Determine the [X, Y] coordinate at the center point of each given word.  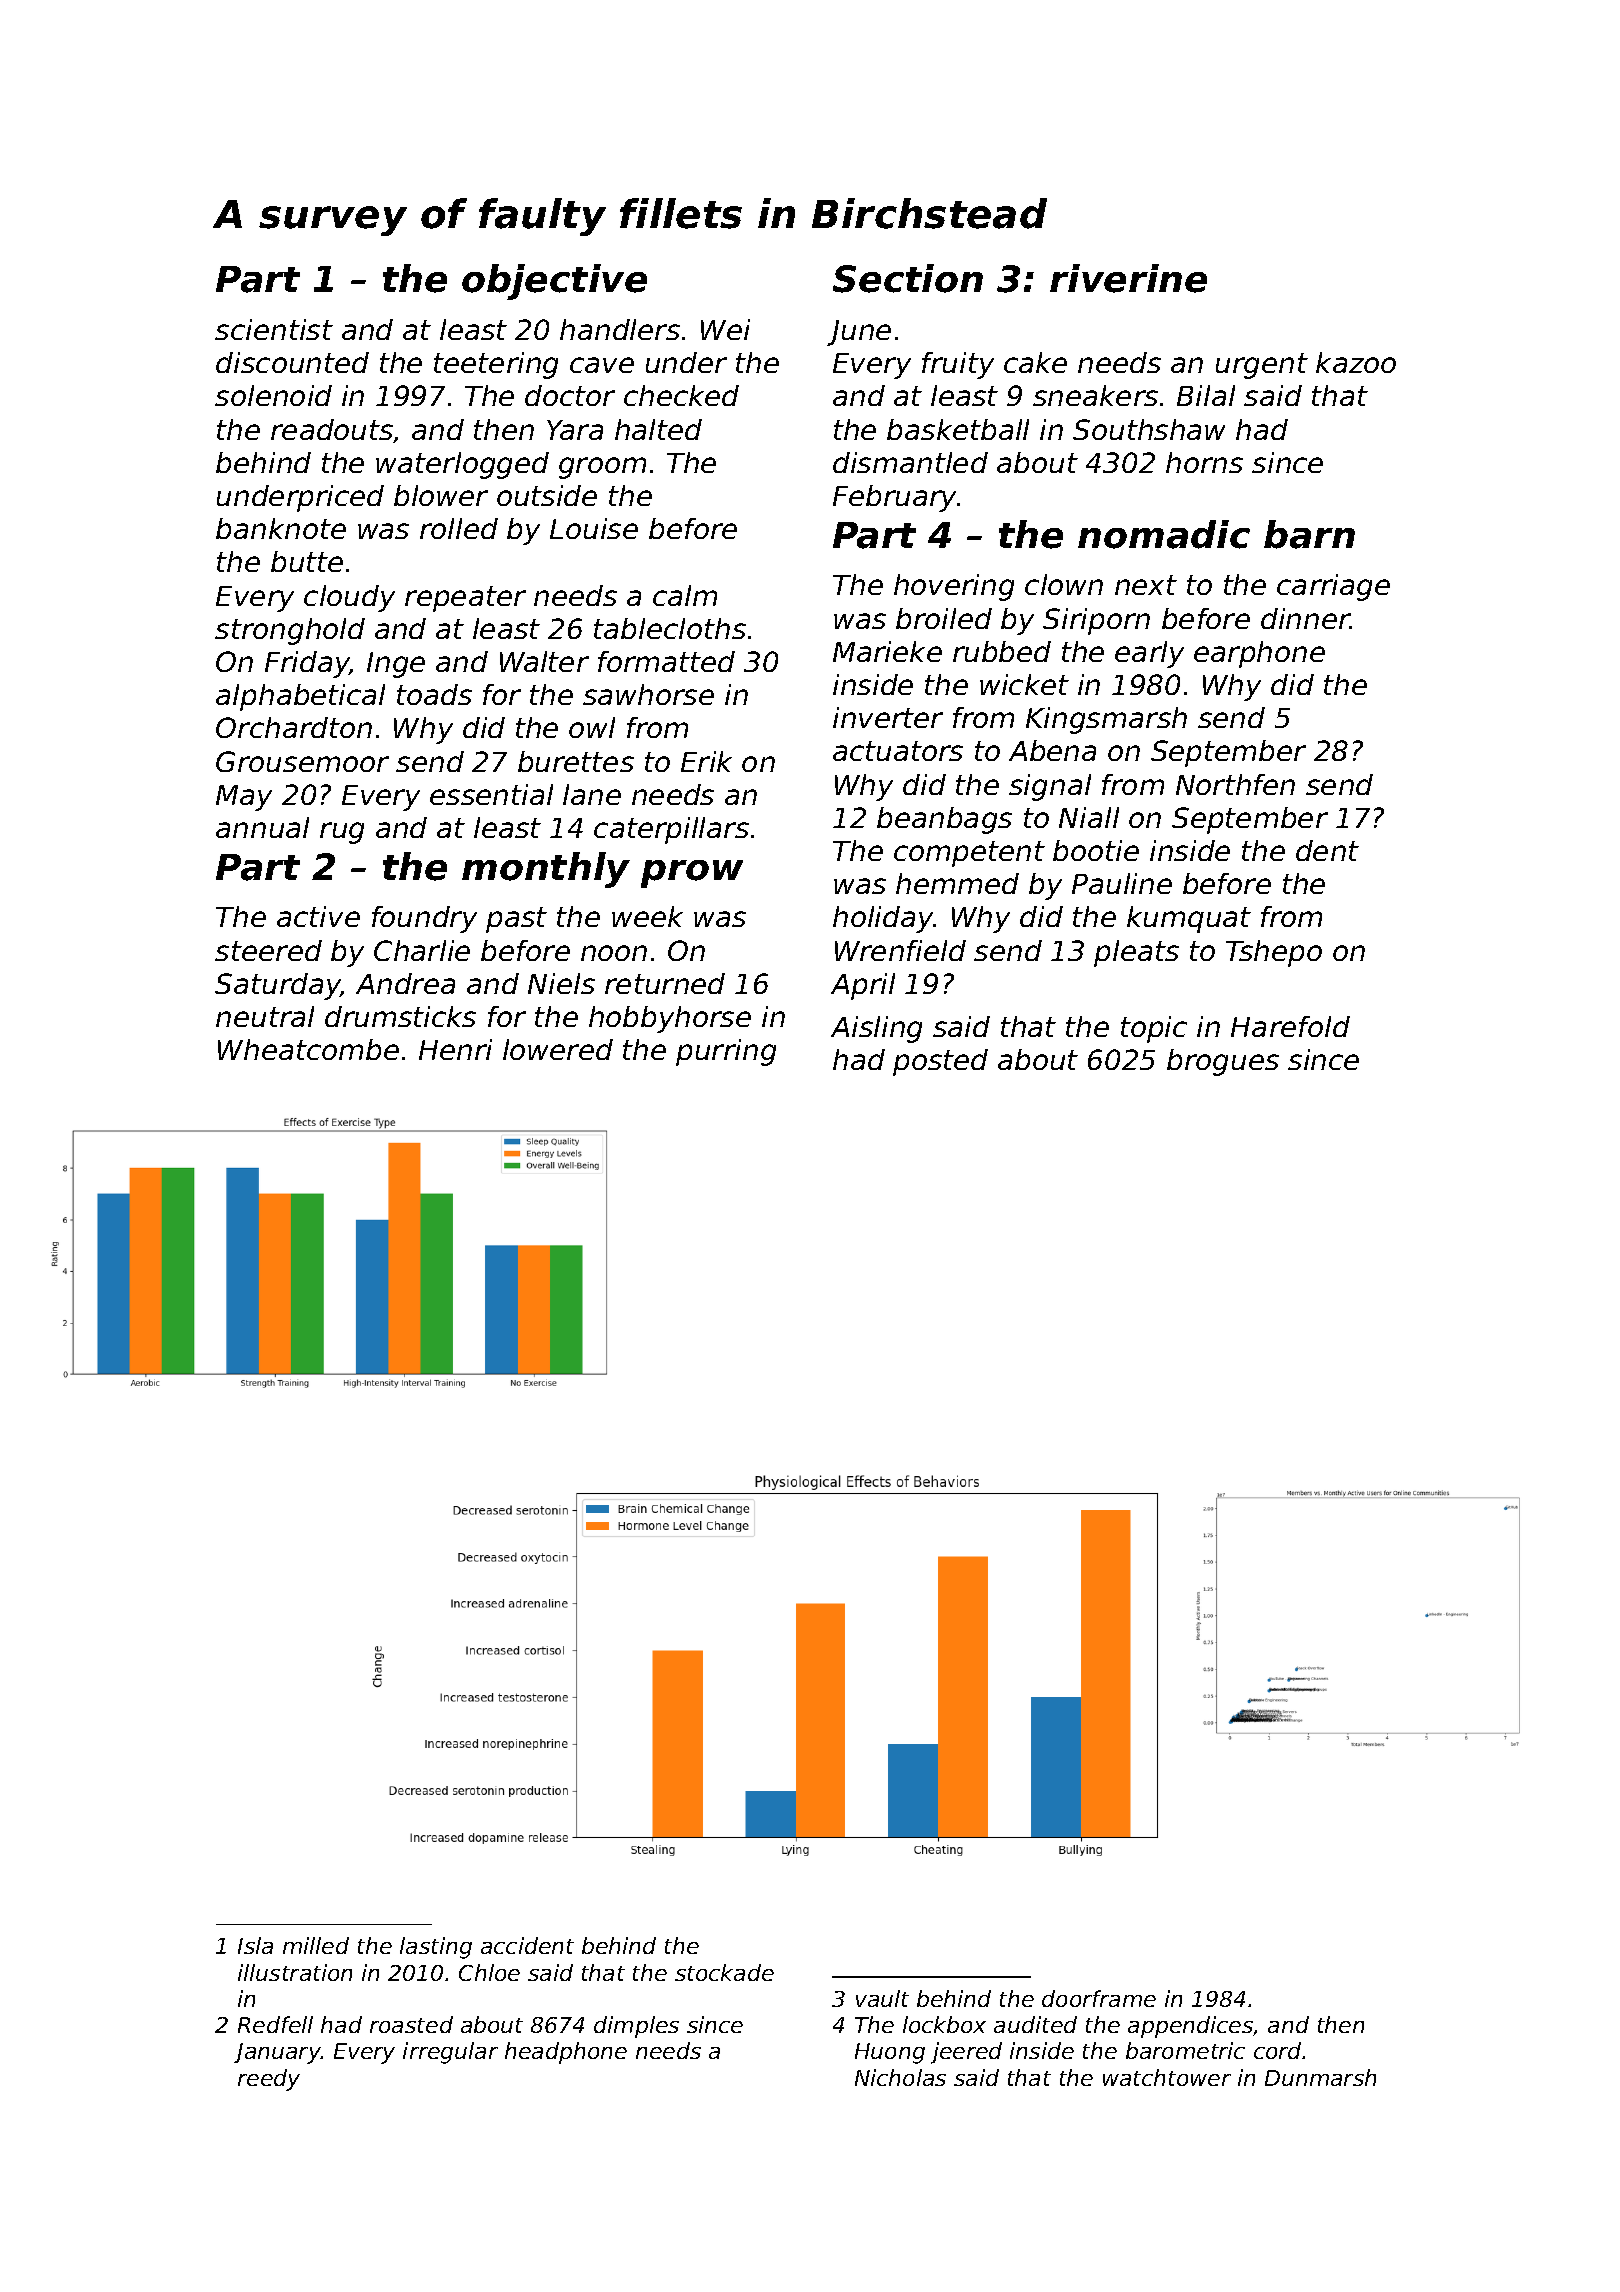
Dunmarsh [1320, 2077]
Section [908, 278]
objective [554, 282]
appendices [1191, 2027]
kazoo [1356, 362]
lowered [558, 1049]
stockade [724, 1972]
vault [882, 1998]
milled [316, 1945]
